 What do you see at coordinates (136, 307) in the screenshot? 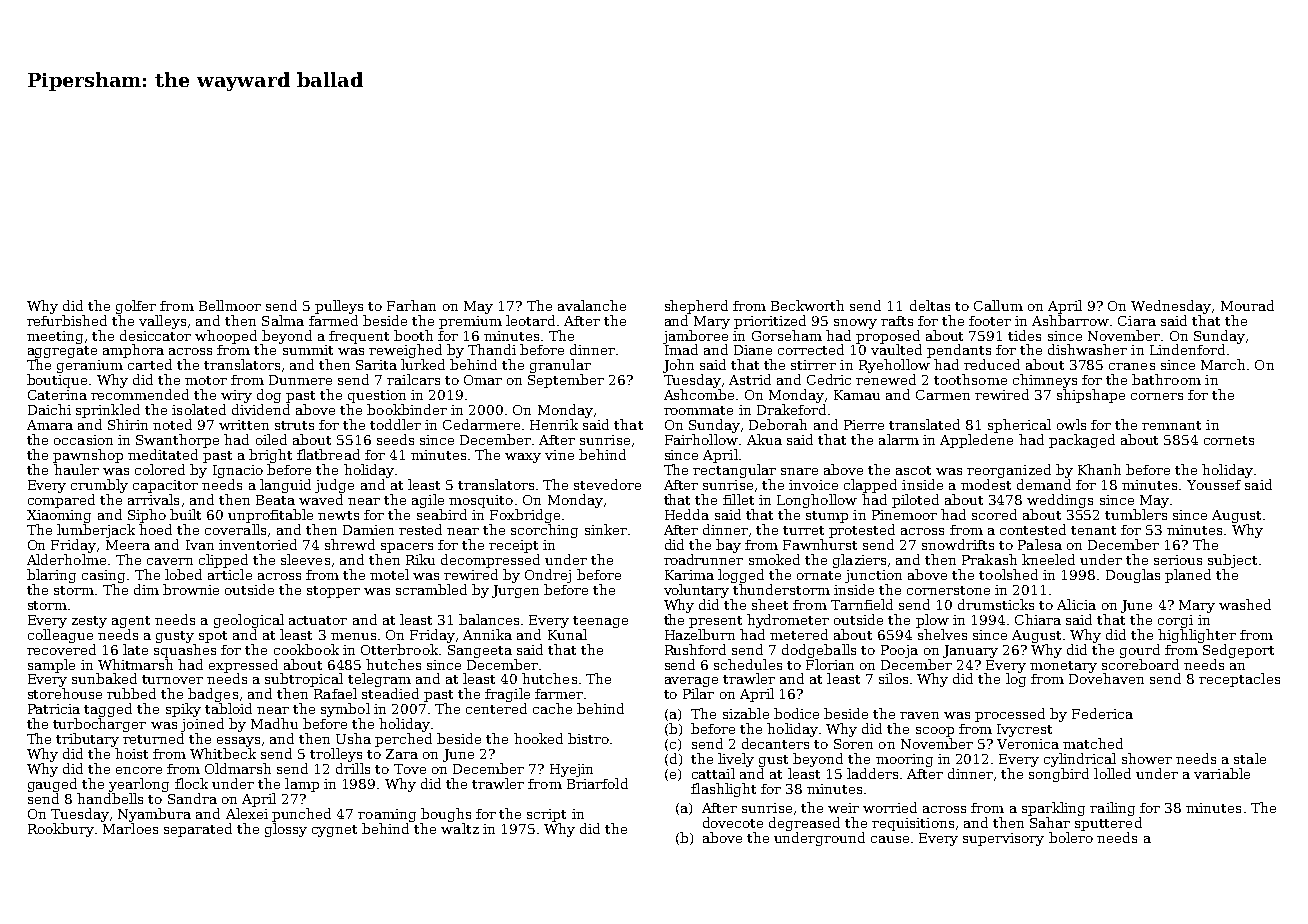
I see `golfer` at bounding box center [136, 307].
